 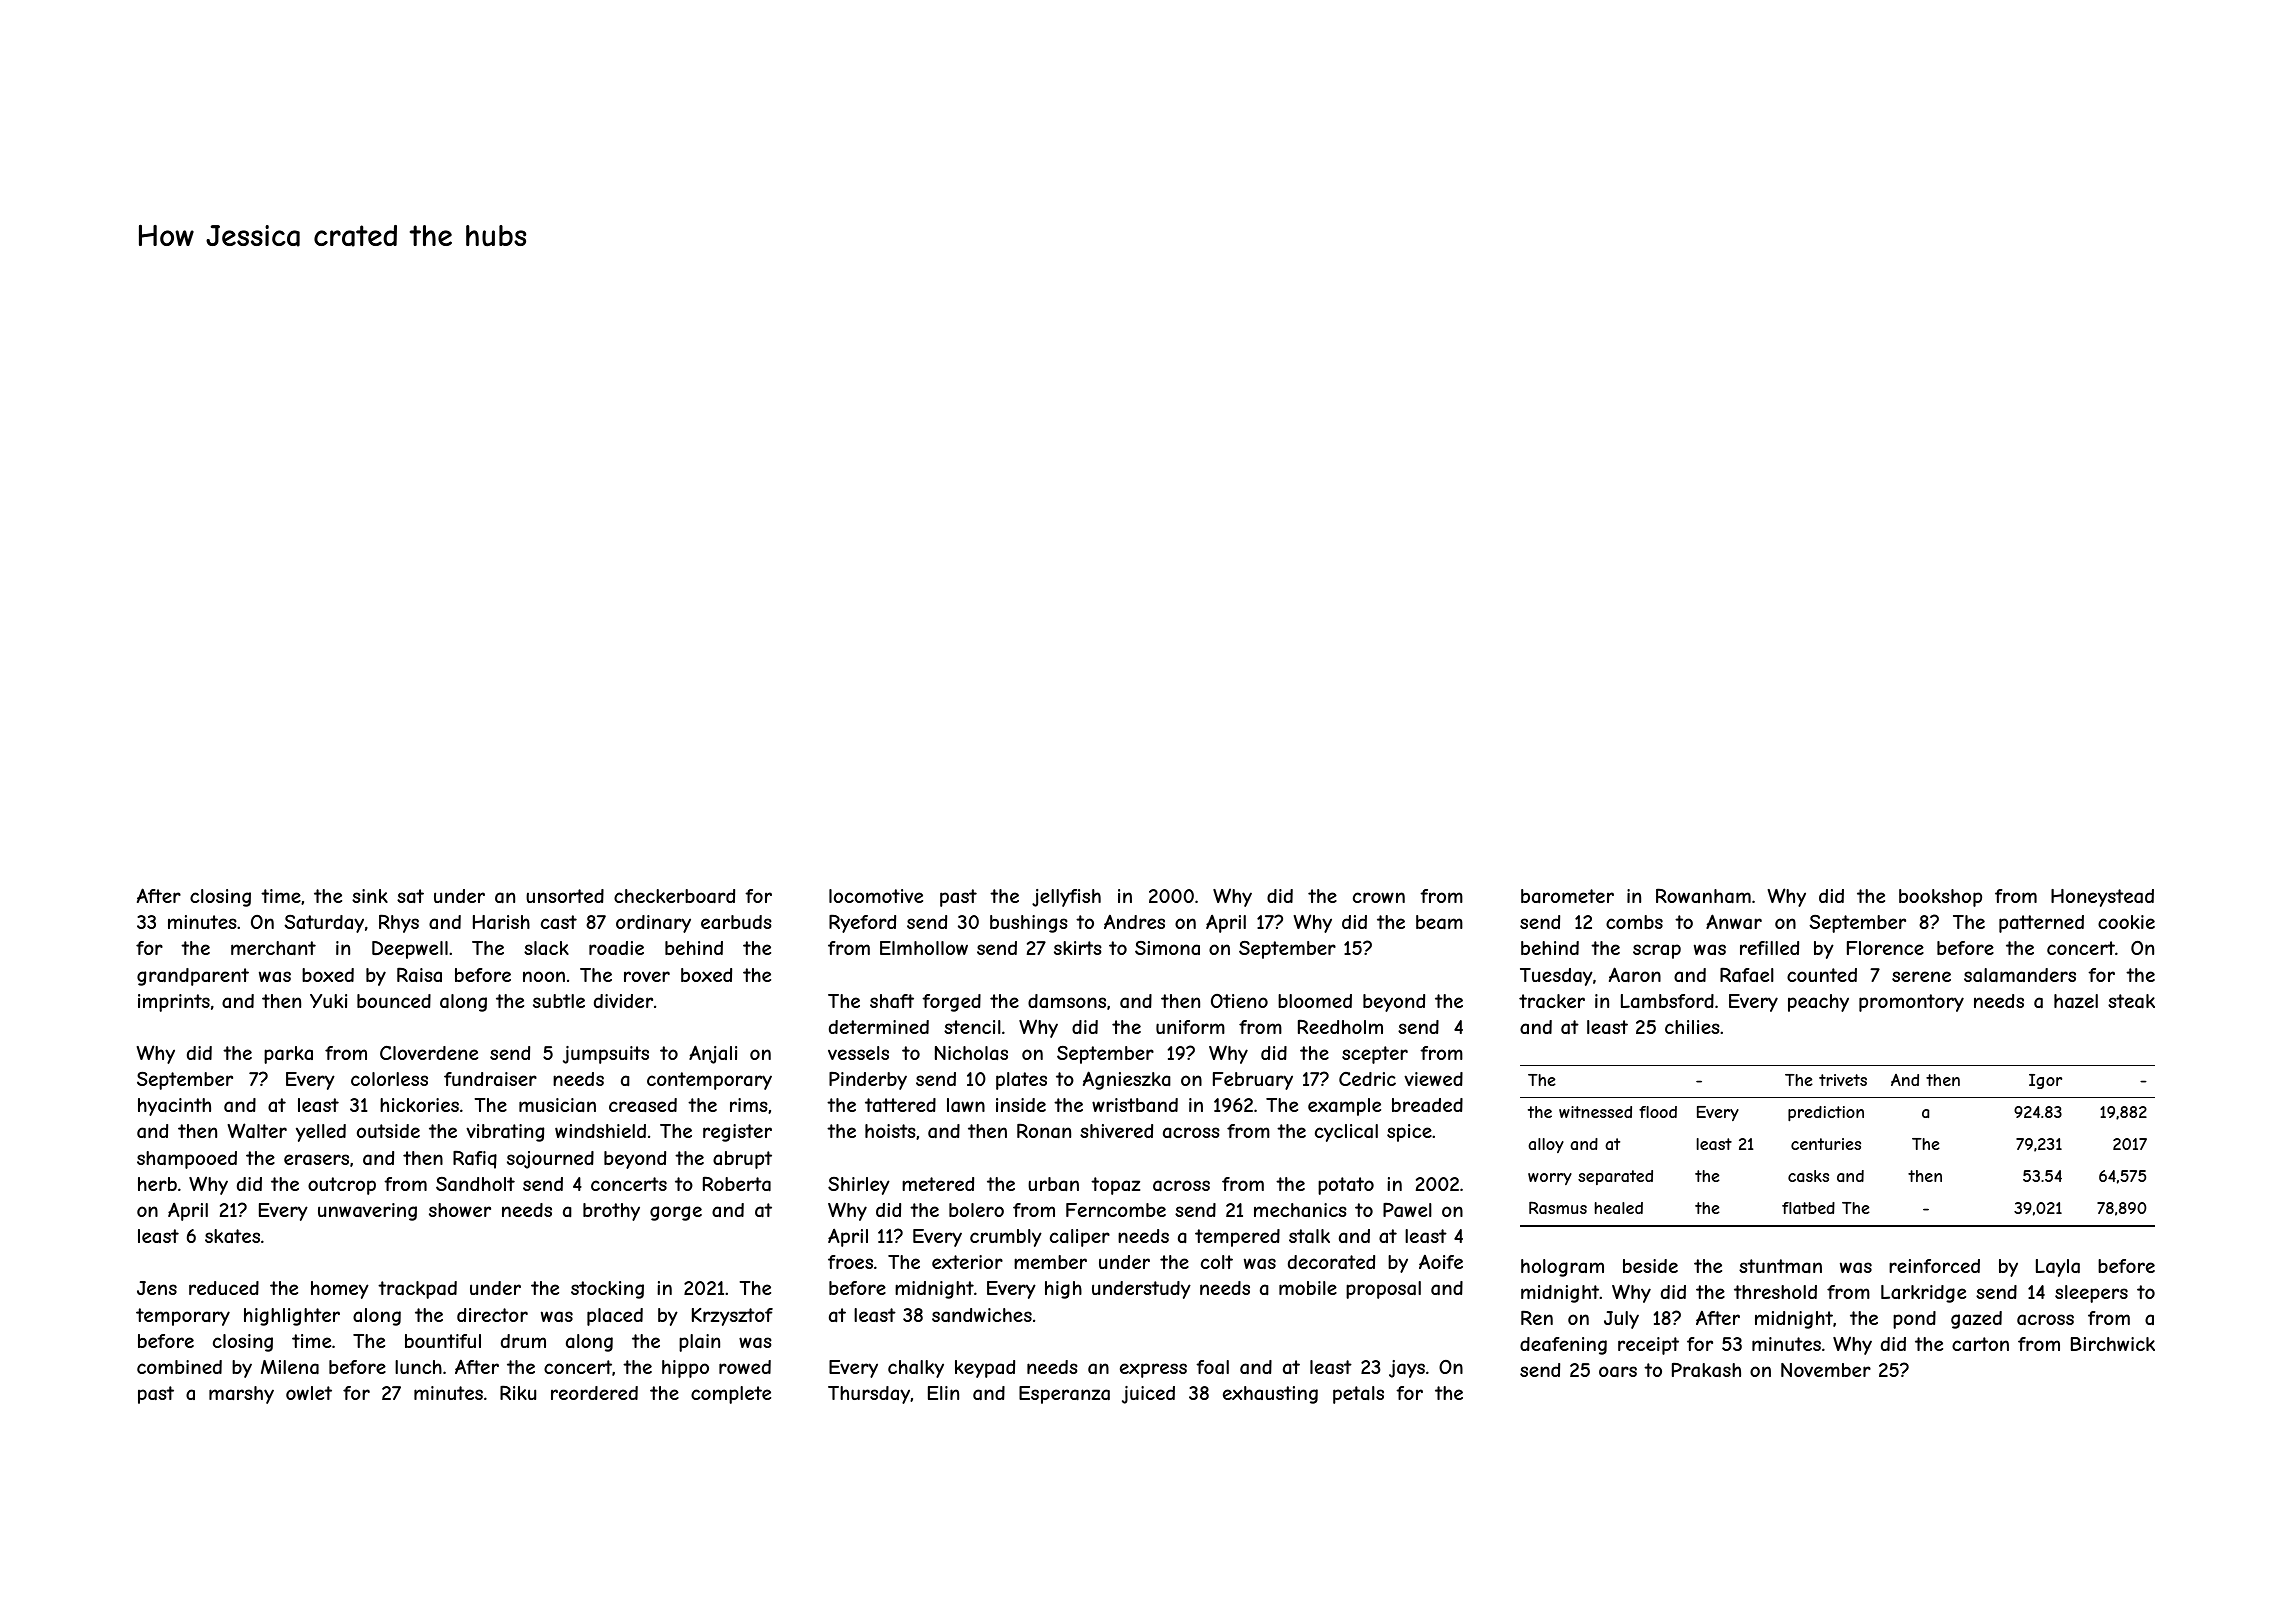 What do you see at coordinates (1911, 1003) in the page?
I see `promontory` at bounding box center [1911, 1003].
